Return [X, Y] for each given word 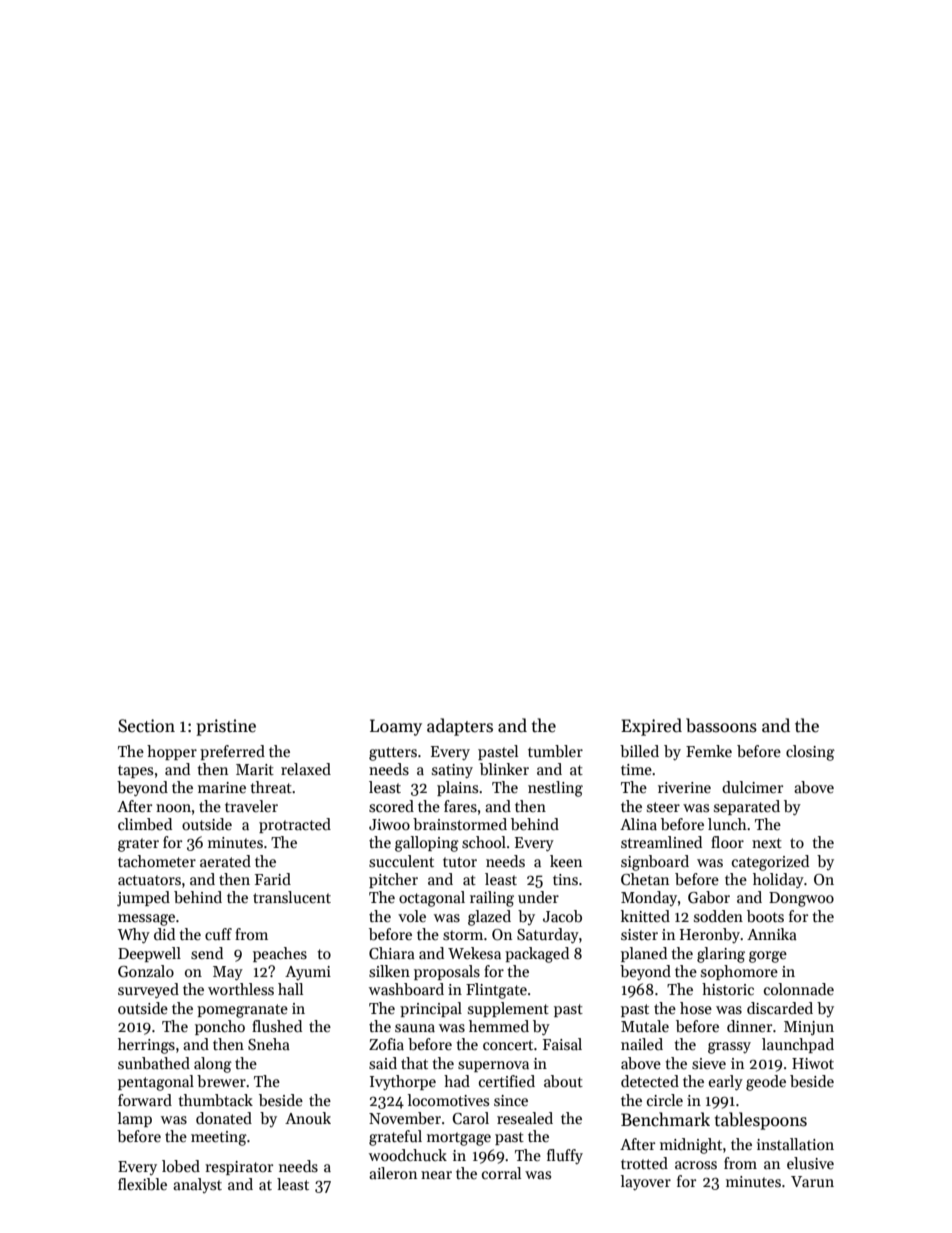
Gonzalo [146, 971]
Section [146, 726]
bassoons [721, 725]
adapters [460, 727]
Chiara [392, 953]
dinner [749, 1026]
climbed [145, 824]
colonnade [799, 989]
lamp [135, 1119]
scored [391, 806]
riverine [684, 787]
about [563, 1081]
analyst [197, 1185]
